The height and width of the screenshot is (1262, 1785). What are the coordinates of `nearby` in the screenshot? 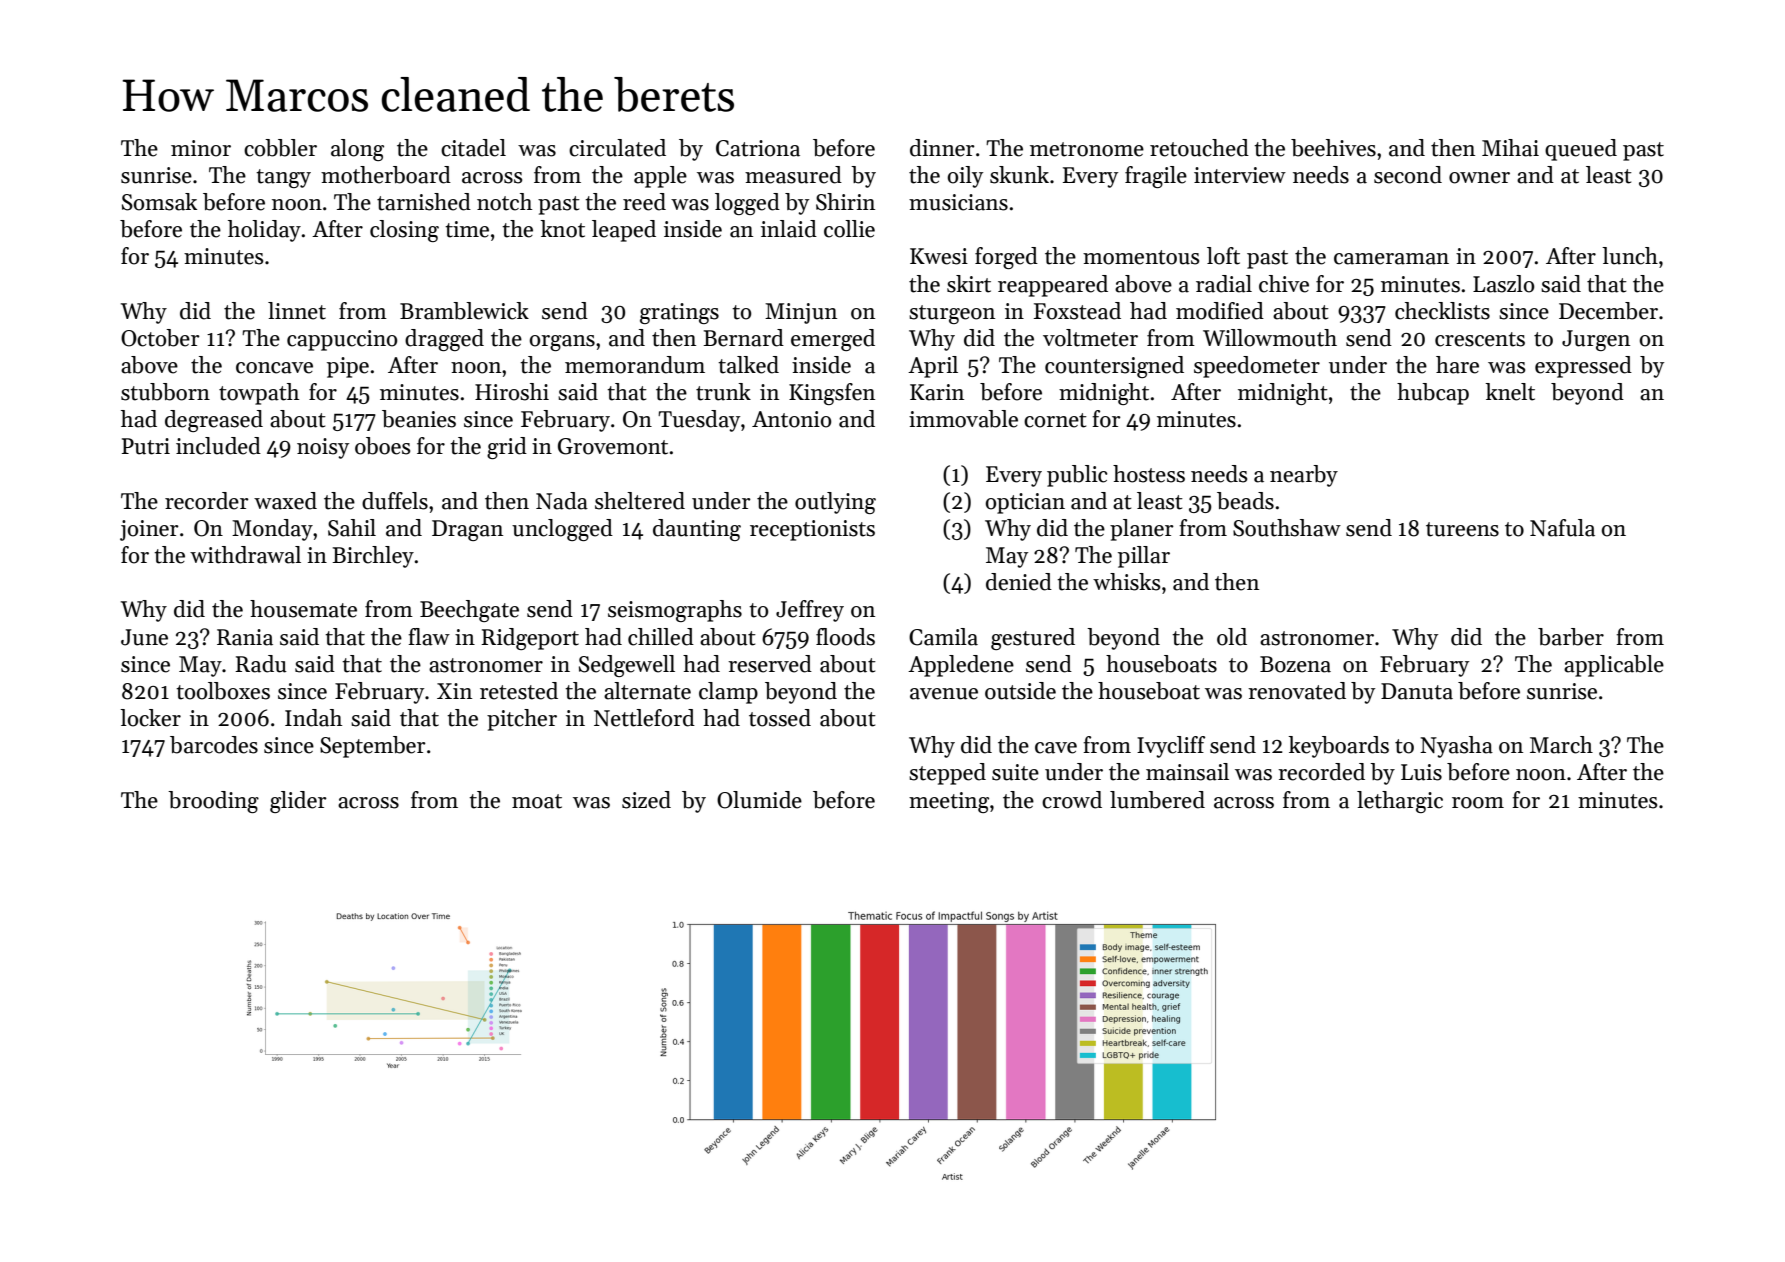 It's located at (1304, 476).
